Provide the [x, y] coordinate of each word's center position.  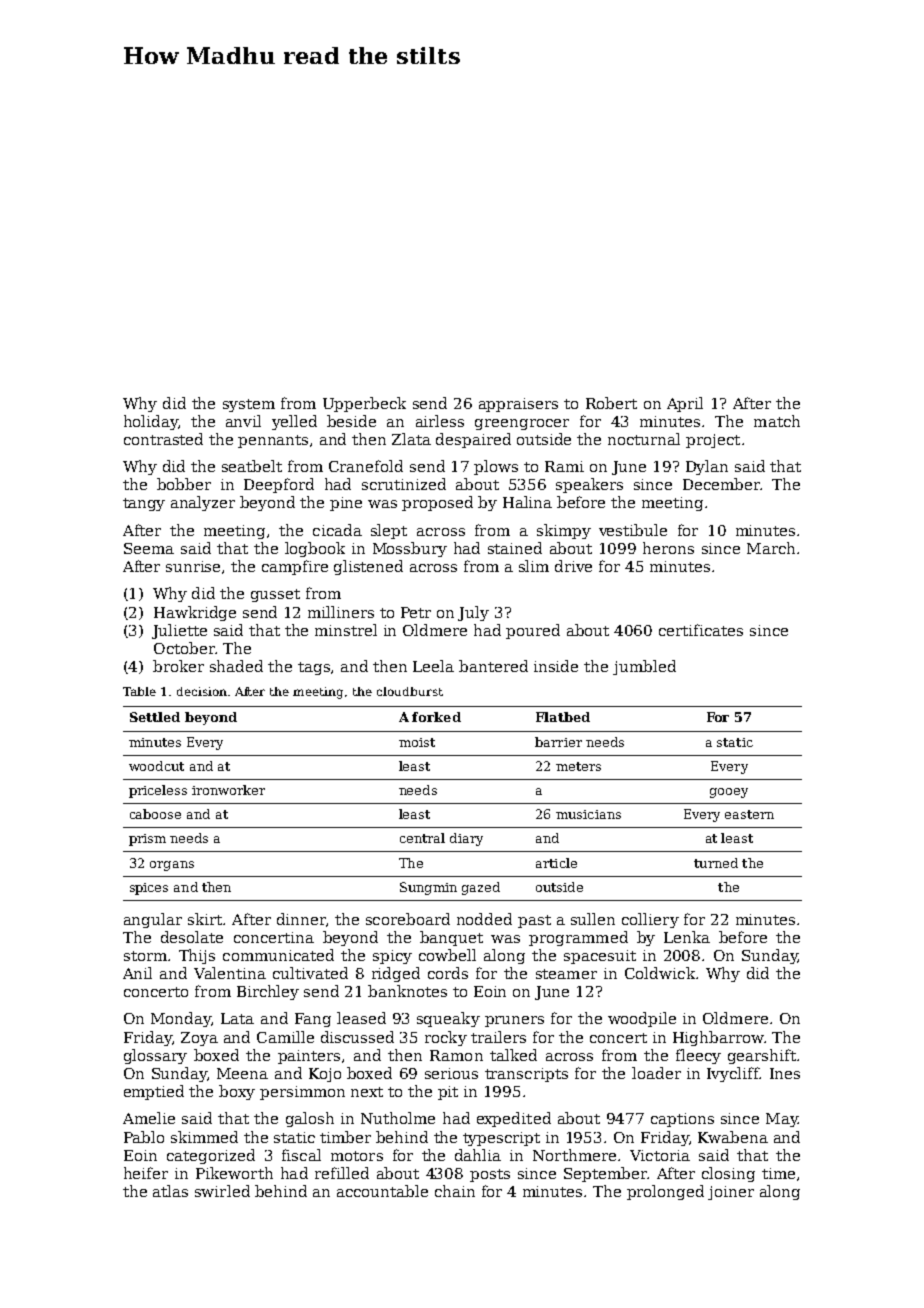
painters [309, 1057]
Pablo [144, 1137]
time [778, 1173]
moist [417, 742]
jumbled [644, 667]
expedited [514, 1119]
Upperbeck [364, 404]
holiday [151, 422]
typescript [501, 1139]
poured [533, 631]
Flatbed [563, 717]
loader [656, 1073]
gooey [729, 793]
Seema [149, 548]
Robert [611, 403]
